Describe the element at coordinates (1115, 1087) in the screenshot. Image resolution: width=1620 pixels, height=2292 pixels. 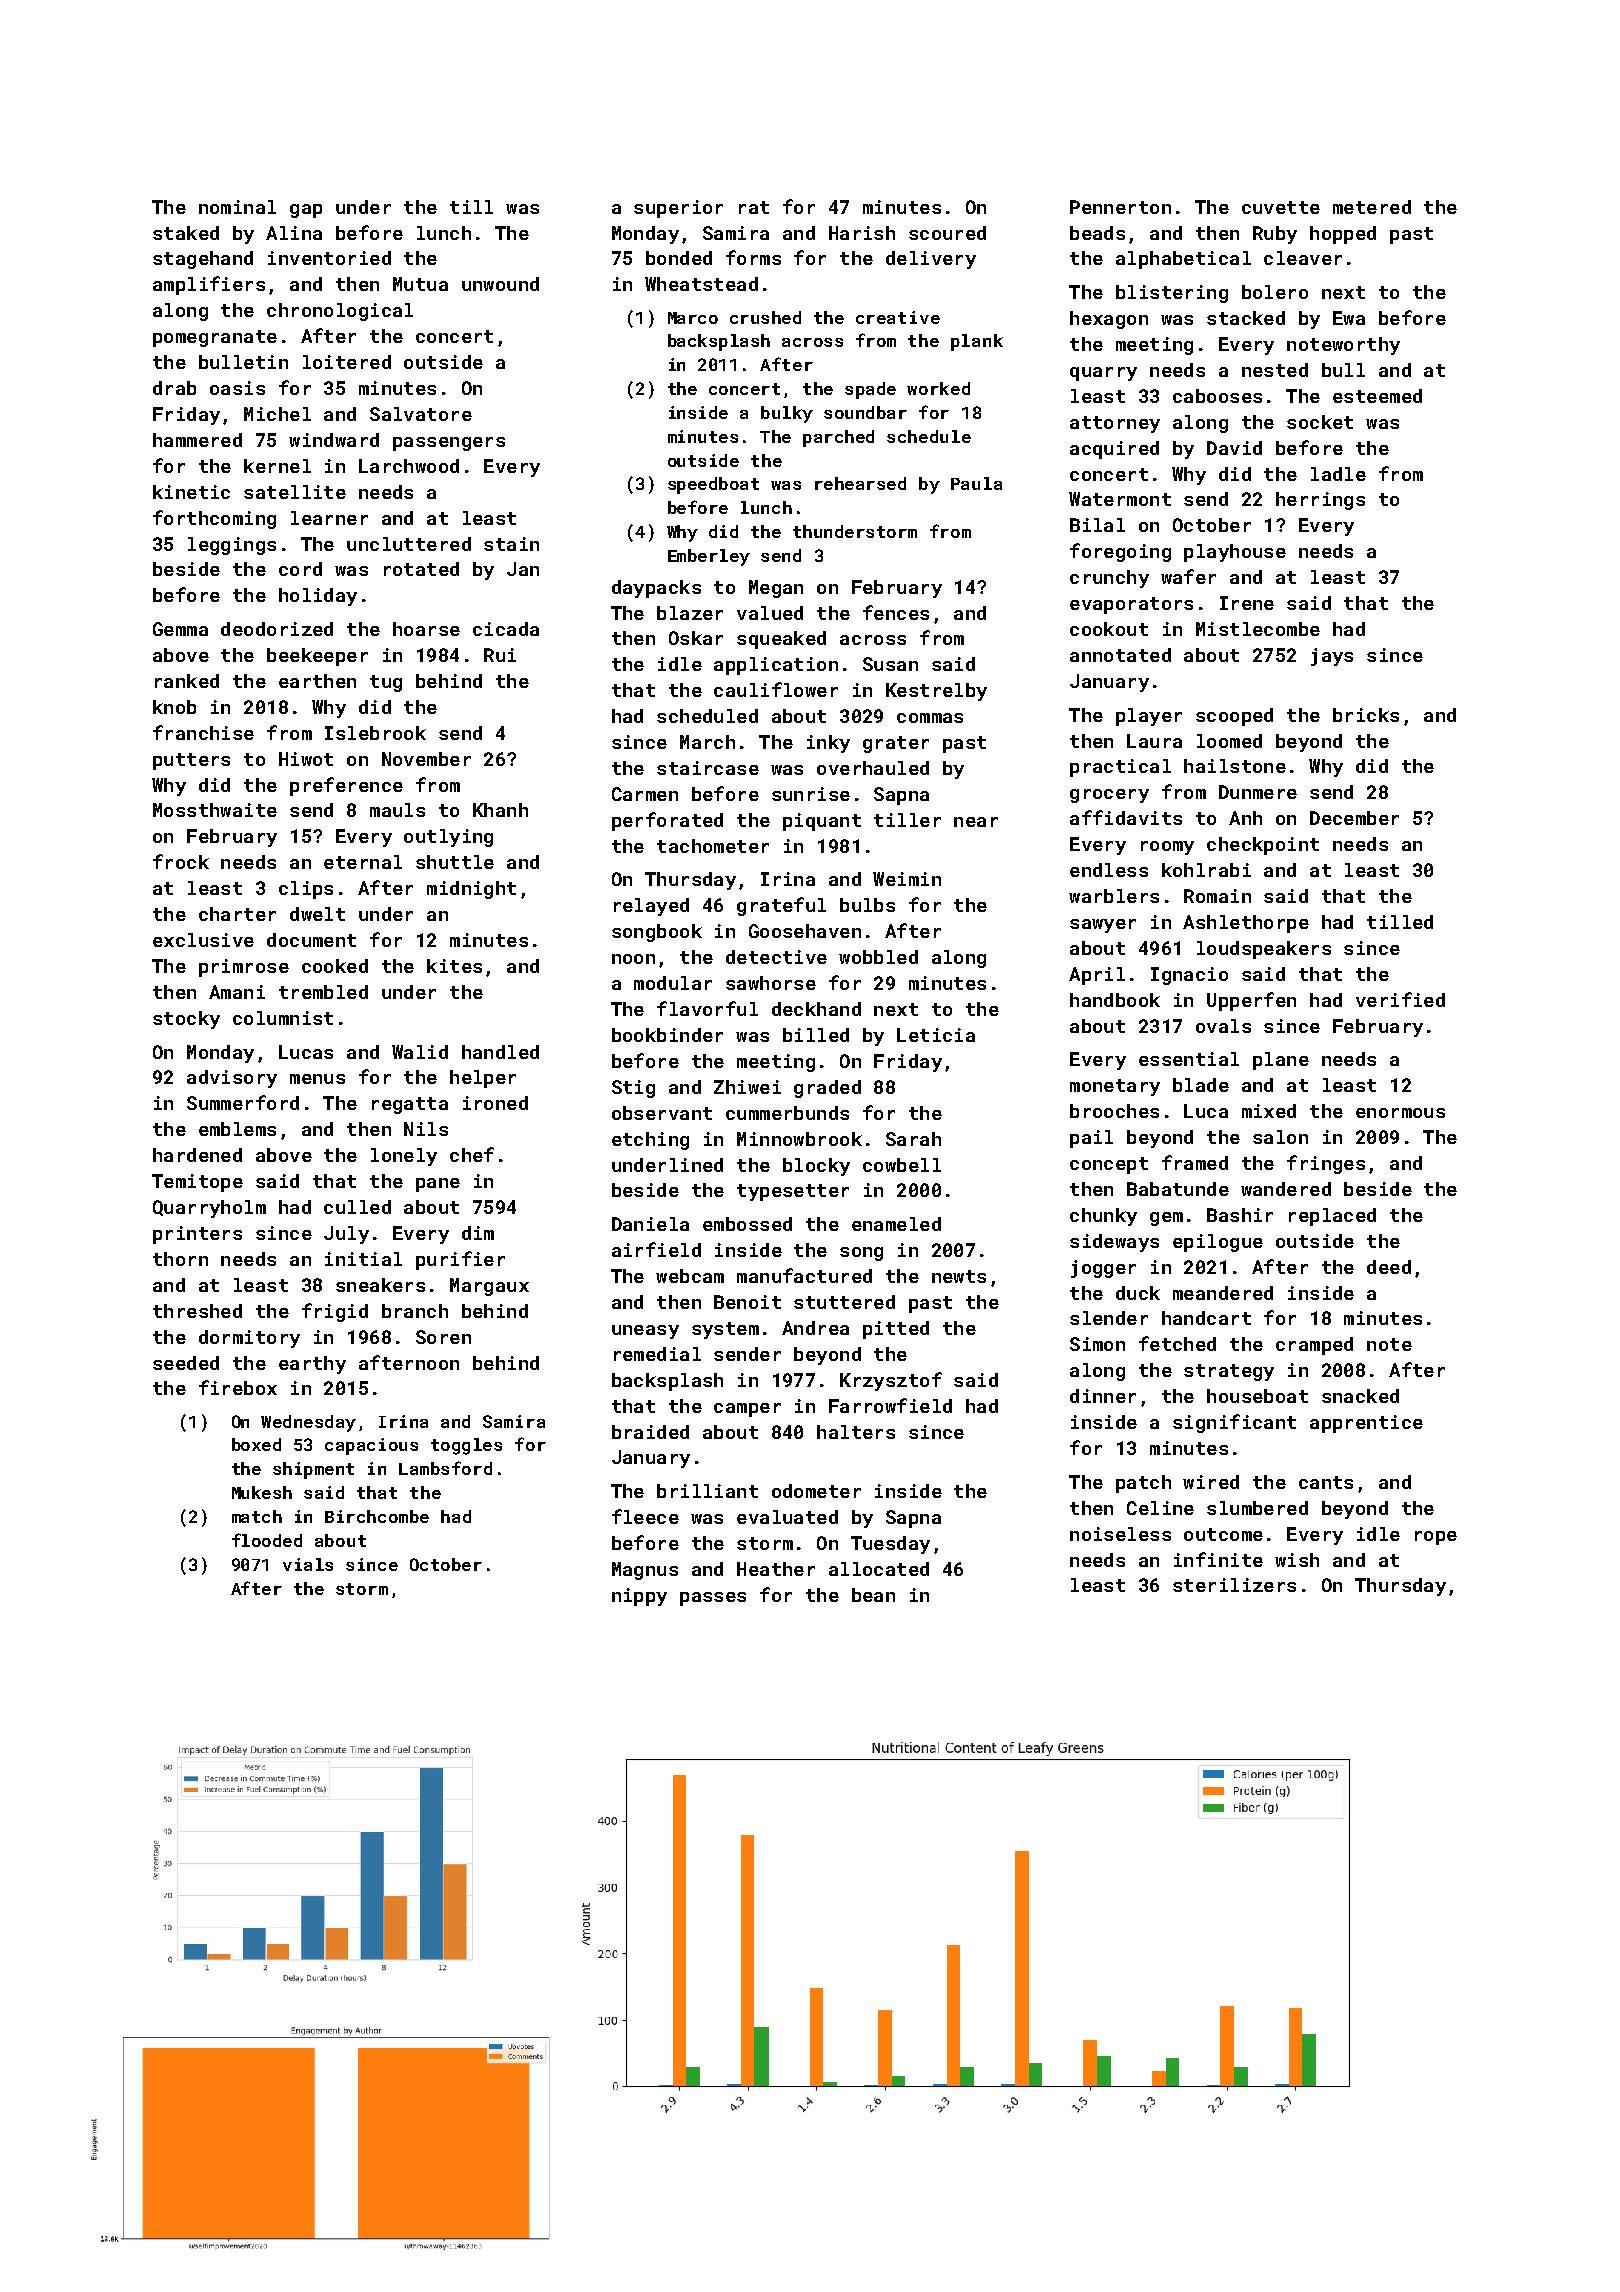
I see `monetary` at that location.
